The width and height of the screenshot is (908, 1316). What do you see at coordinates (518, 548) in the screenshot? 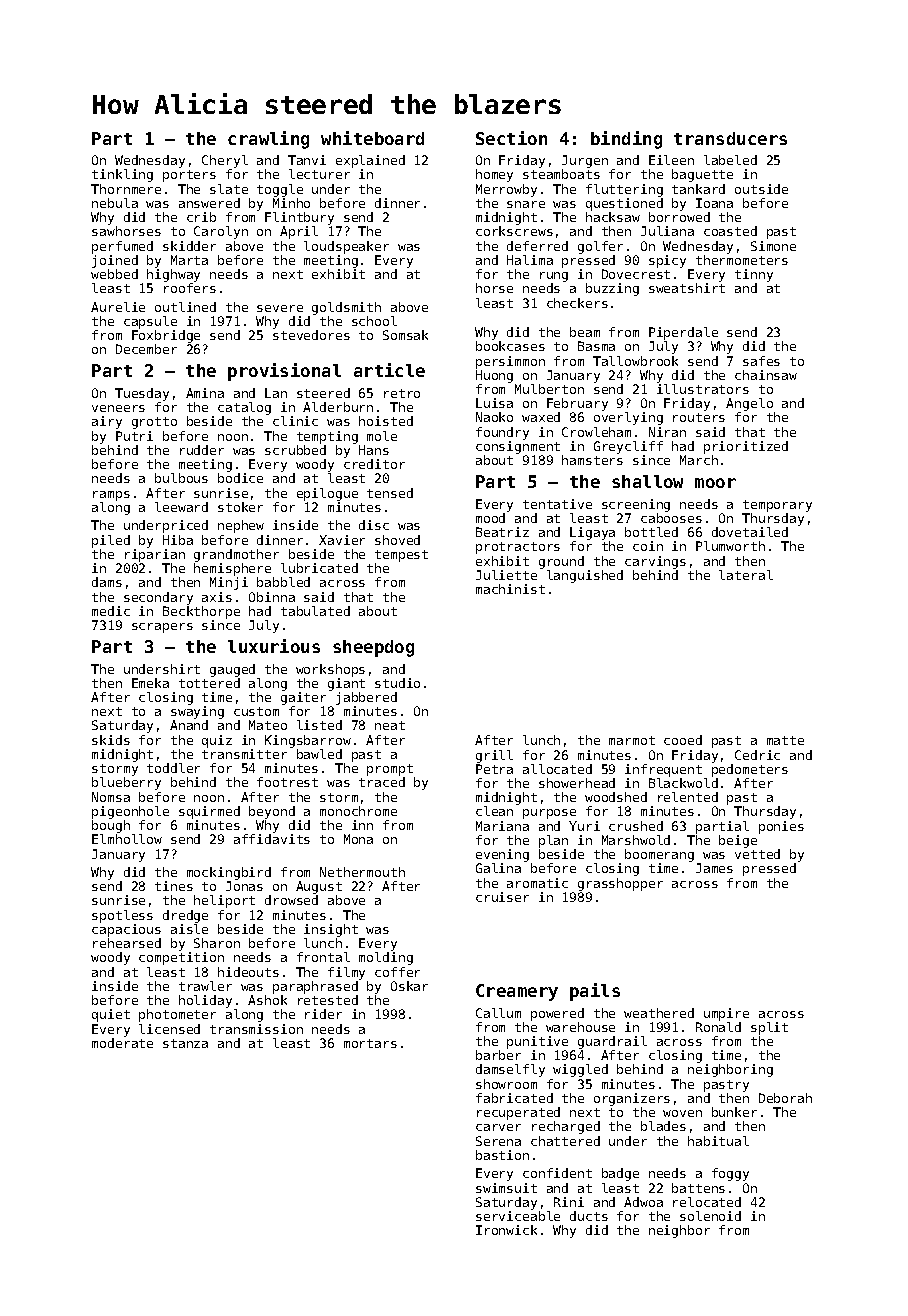
I see `protractors` at bounding box center [518, 548].
